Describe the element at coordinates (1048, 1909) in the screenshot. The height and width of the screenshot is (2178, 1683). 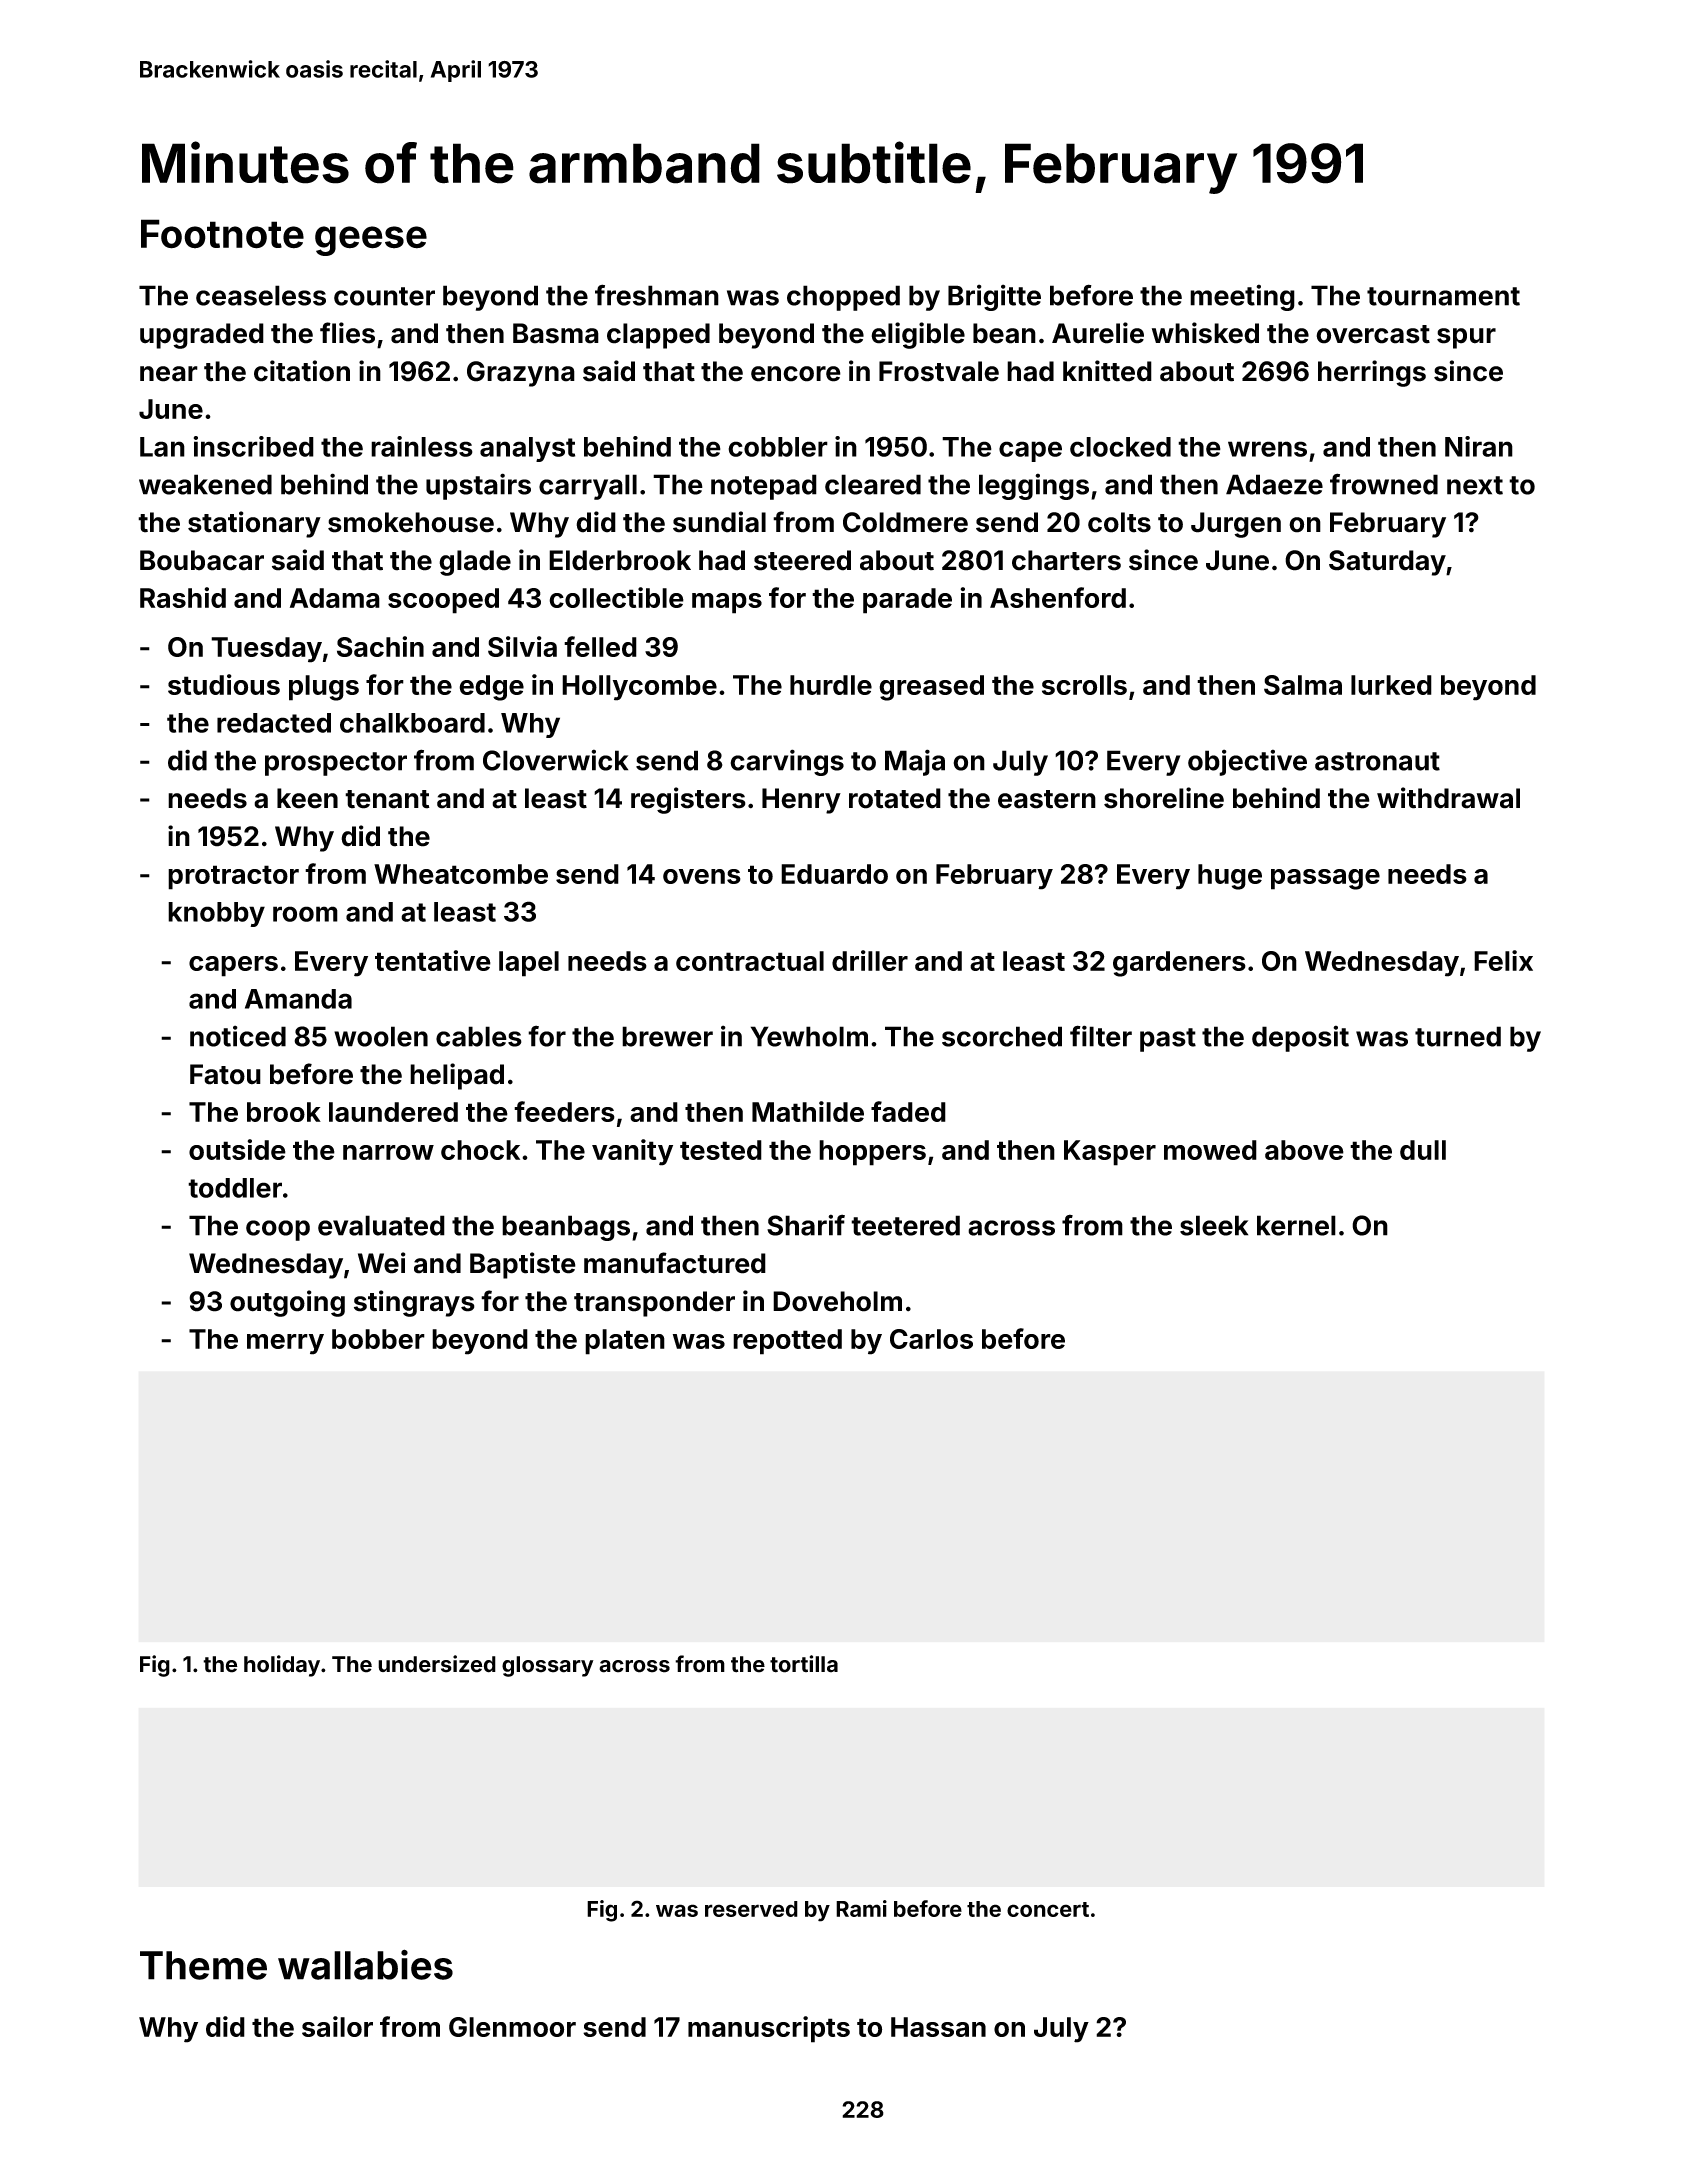
I see `concert` at that location.
